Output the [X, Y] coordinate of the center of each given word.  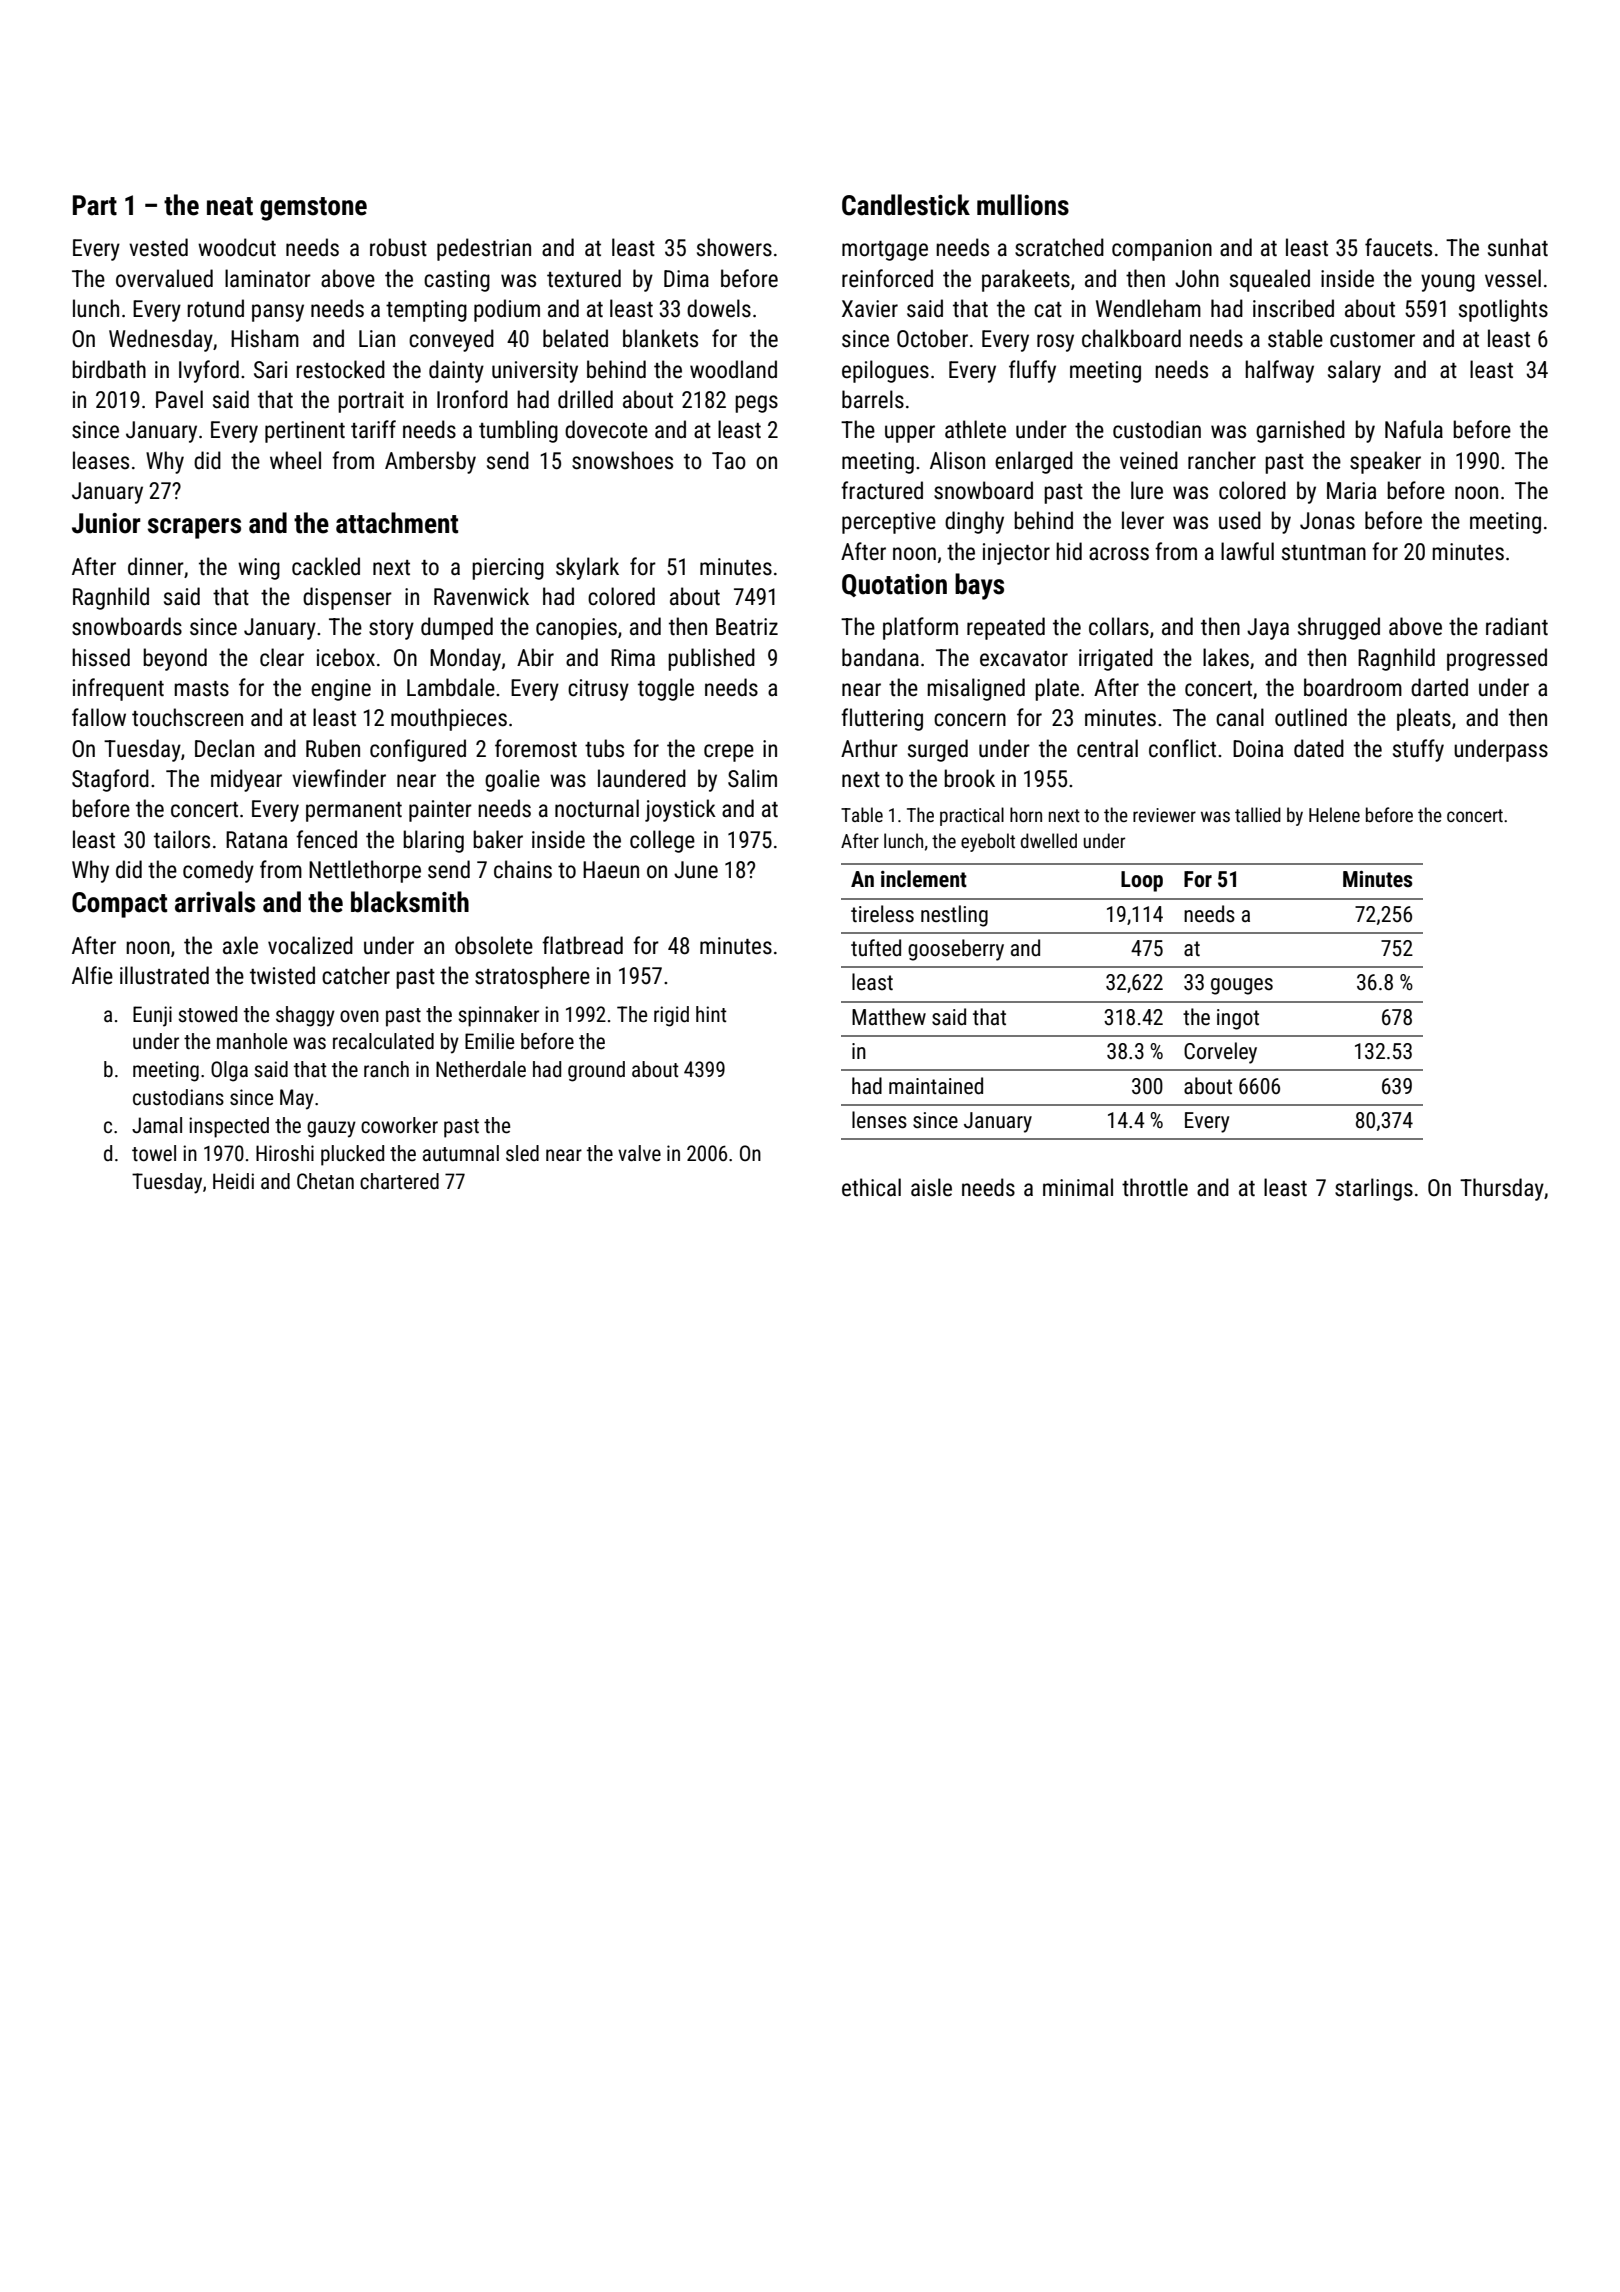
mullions [1023, 205]
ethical [871, 1187]
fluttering [882, 719]
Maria [1351, 491]
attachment [397, 523]
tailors [182, 839]
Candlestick [906, 205]
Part [95, 205]
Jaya [1268, 629]
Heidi [233, 1181]
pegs [756, 404]
